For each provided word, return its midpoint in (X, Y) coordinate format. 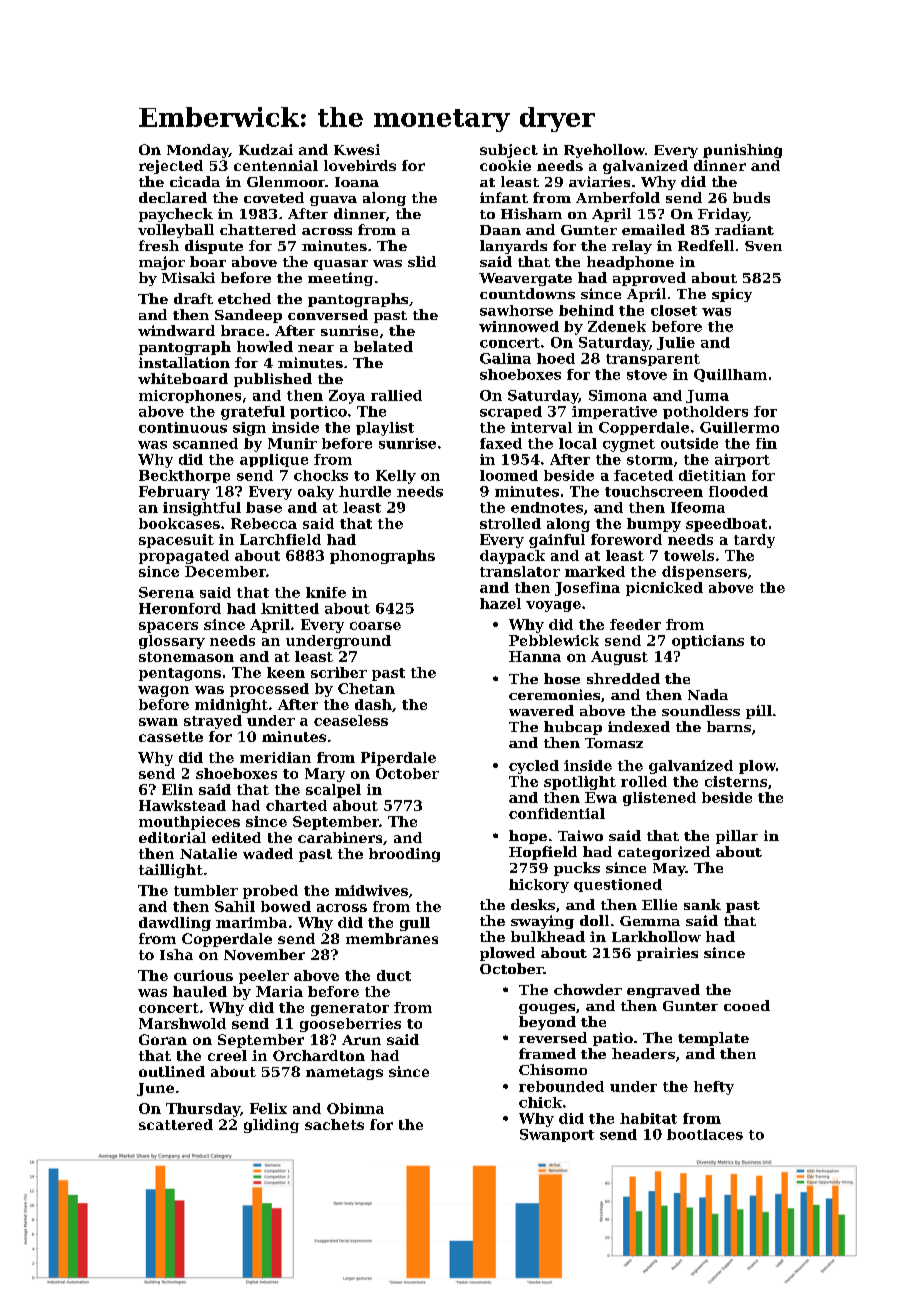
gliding (271, 1126)
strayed (213, 722)
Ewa (601, 797)
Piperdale (398, 759)
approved (649, 279)
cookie (505, 165)
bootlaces (705, 1134)
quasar (341, 265)
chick (540, 1102)
